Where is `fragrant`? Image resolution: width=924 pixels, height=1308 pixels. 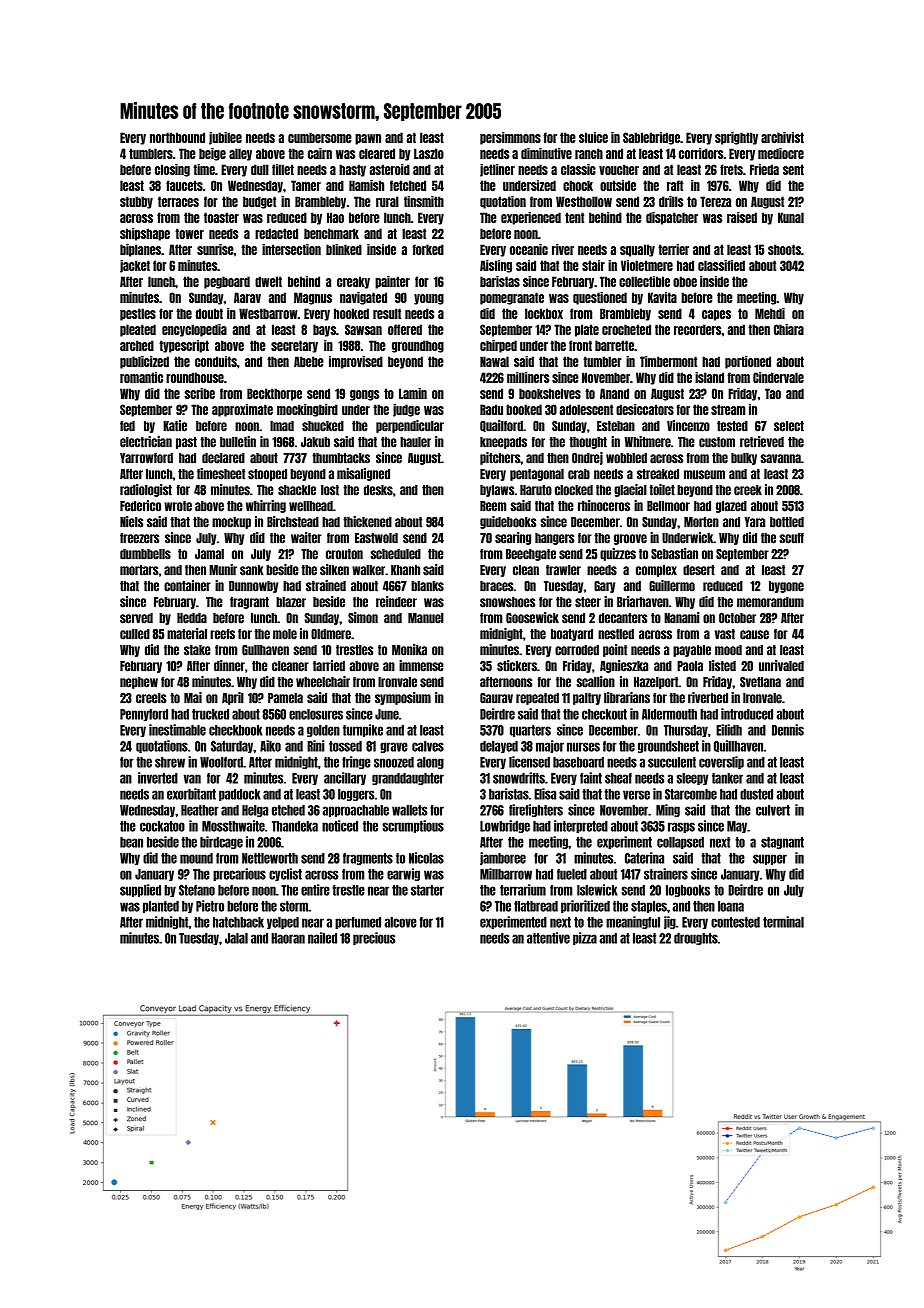
fragrant is located at coordinates (249, 603).
